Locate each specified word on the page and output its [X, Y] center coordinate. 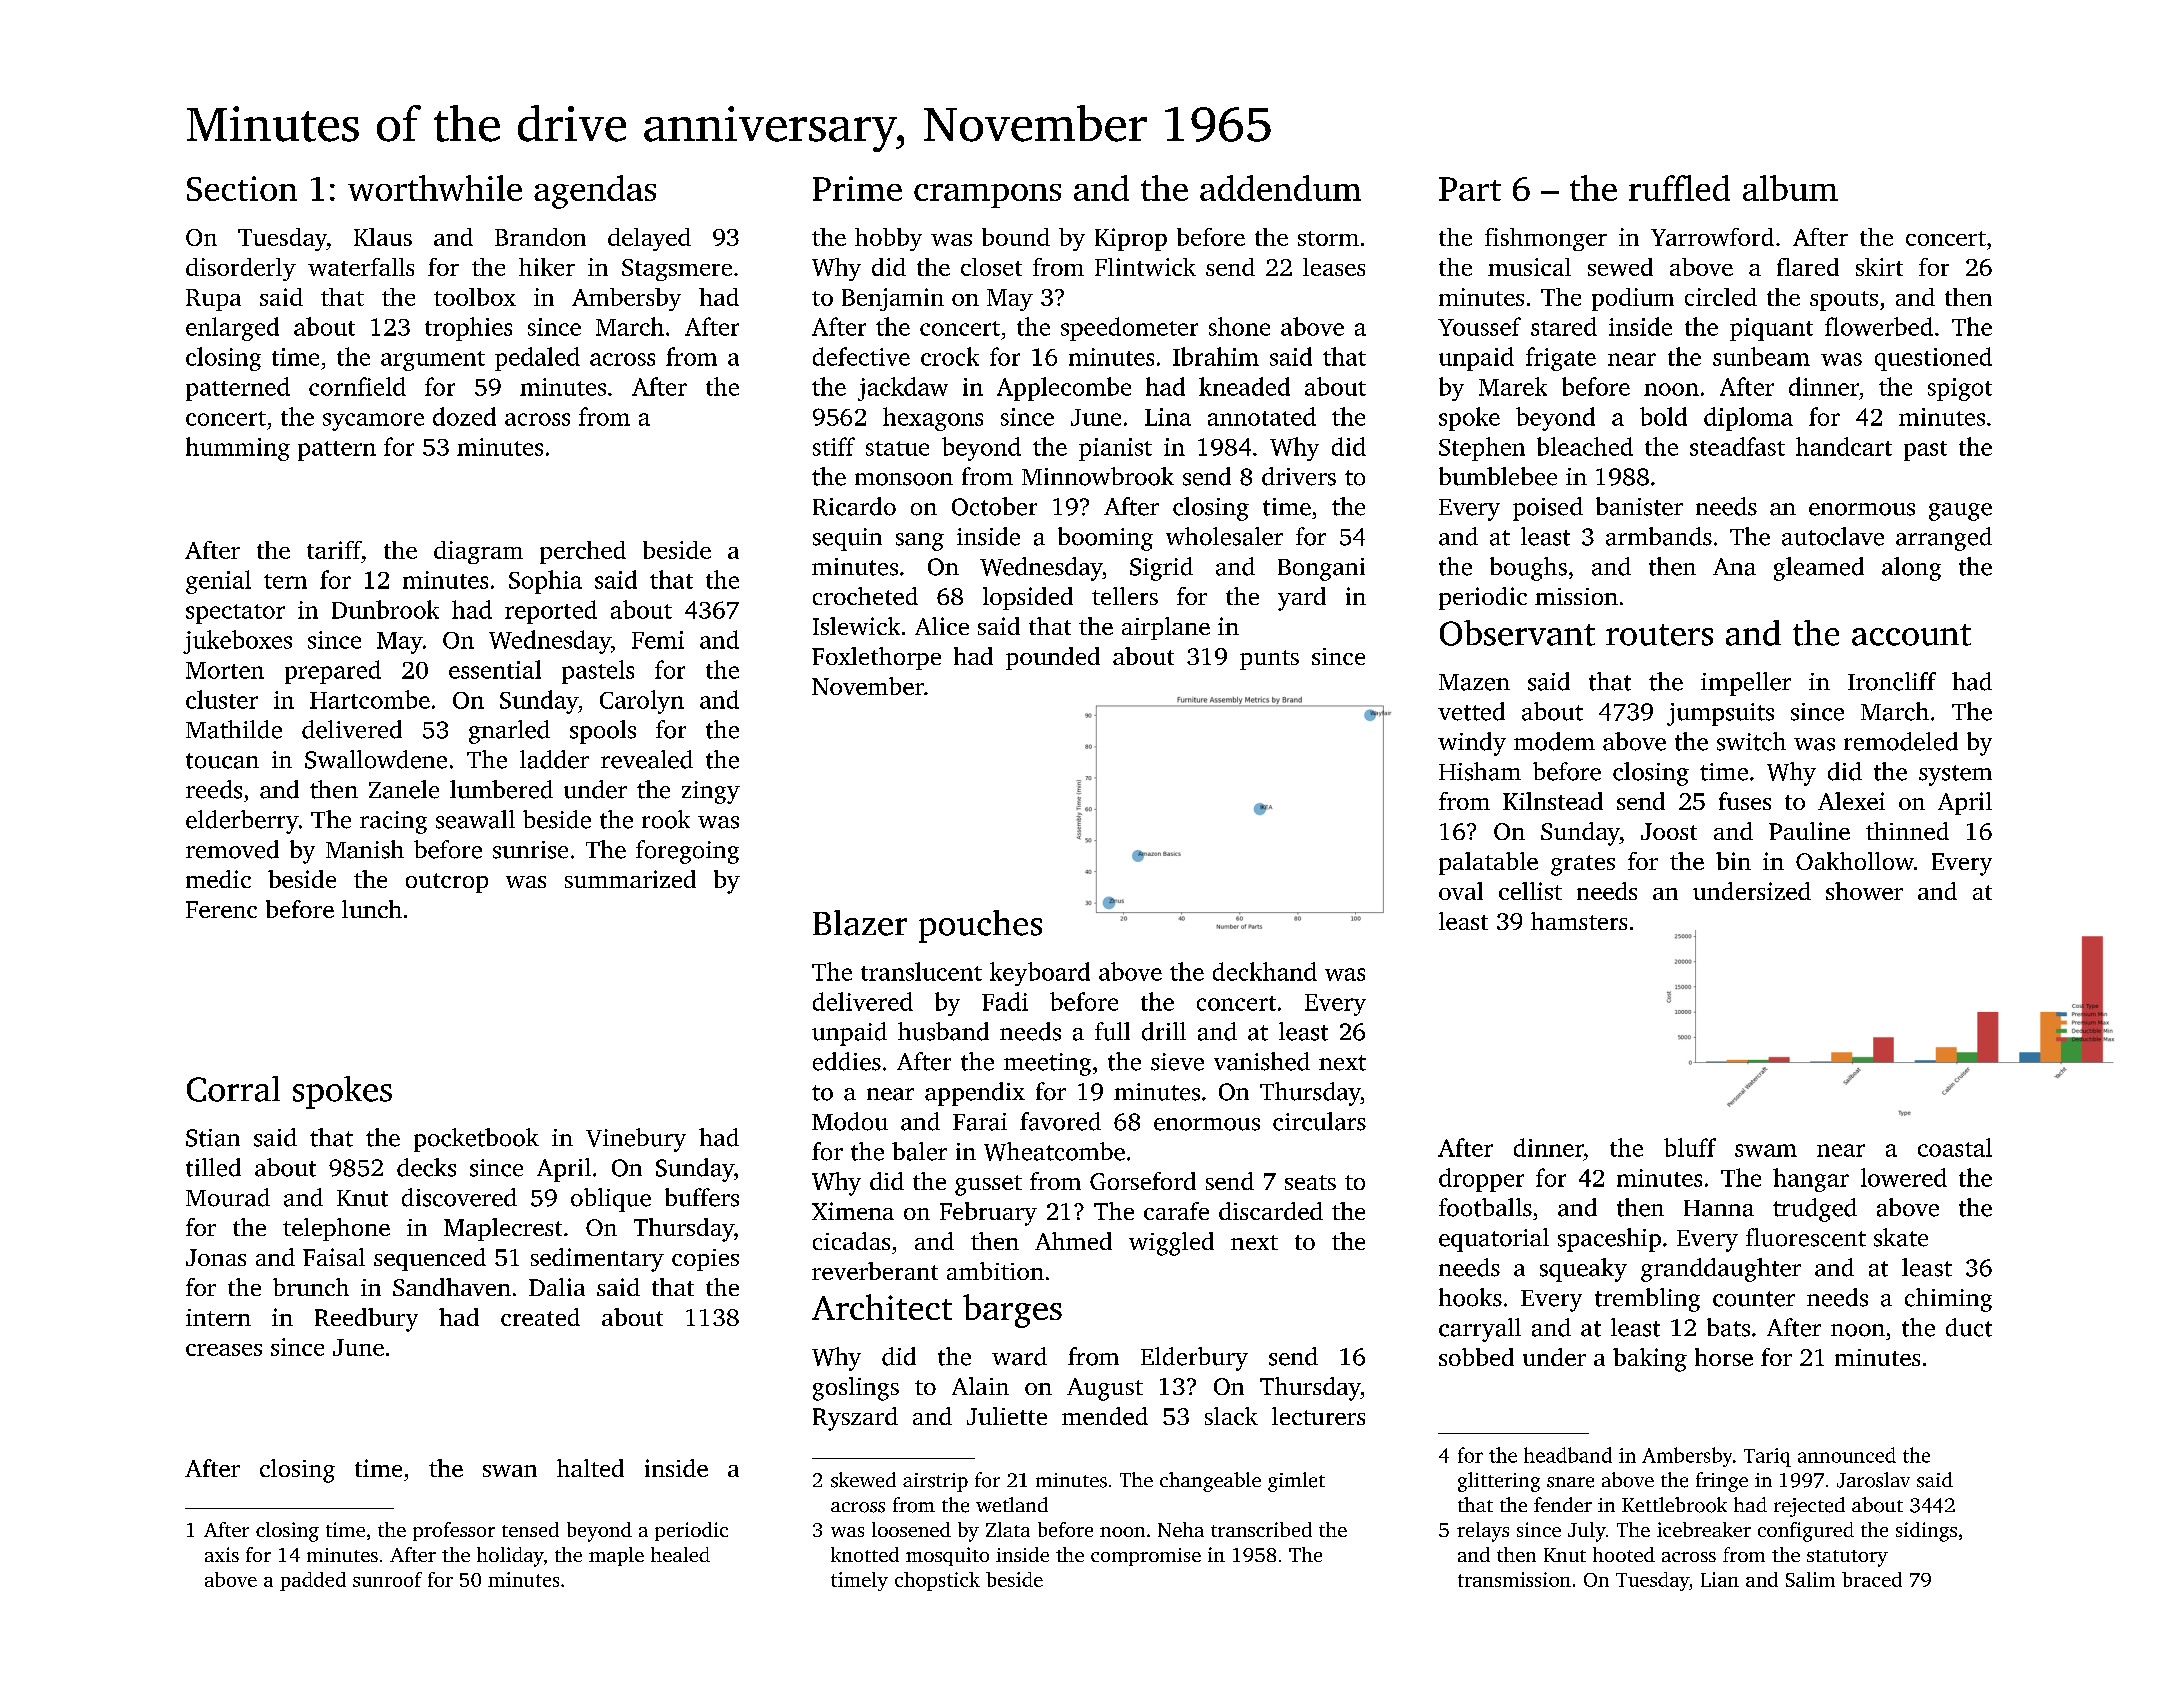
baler [919, 1151]
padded [313, 1581]
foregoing [687, 852]
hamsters [1579, 921]
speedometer [1129, 329]
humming [238, 449]
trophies [468, 329]
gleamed [1819, 569]
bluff [1690, 1147]
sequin [847, 539]
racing [393, 822]
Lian [1720, 1579]
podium [1633, 299]
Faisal [334, 1257]
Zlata [1008, 1529]
